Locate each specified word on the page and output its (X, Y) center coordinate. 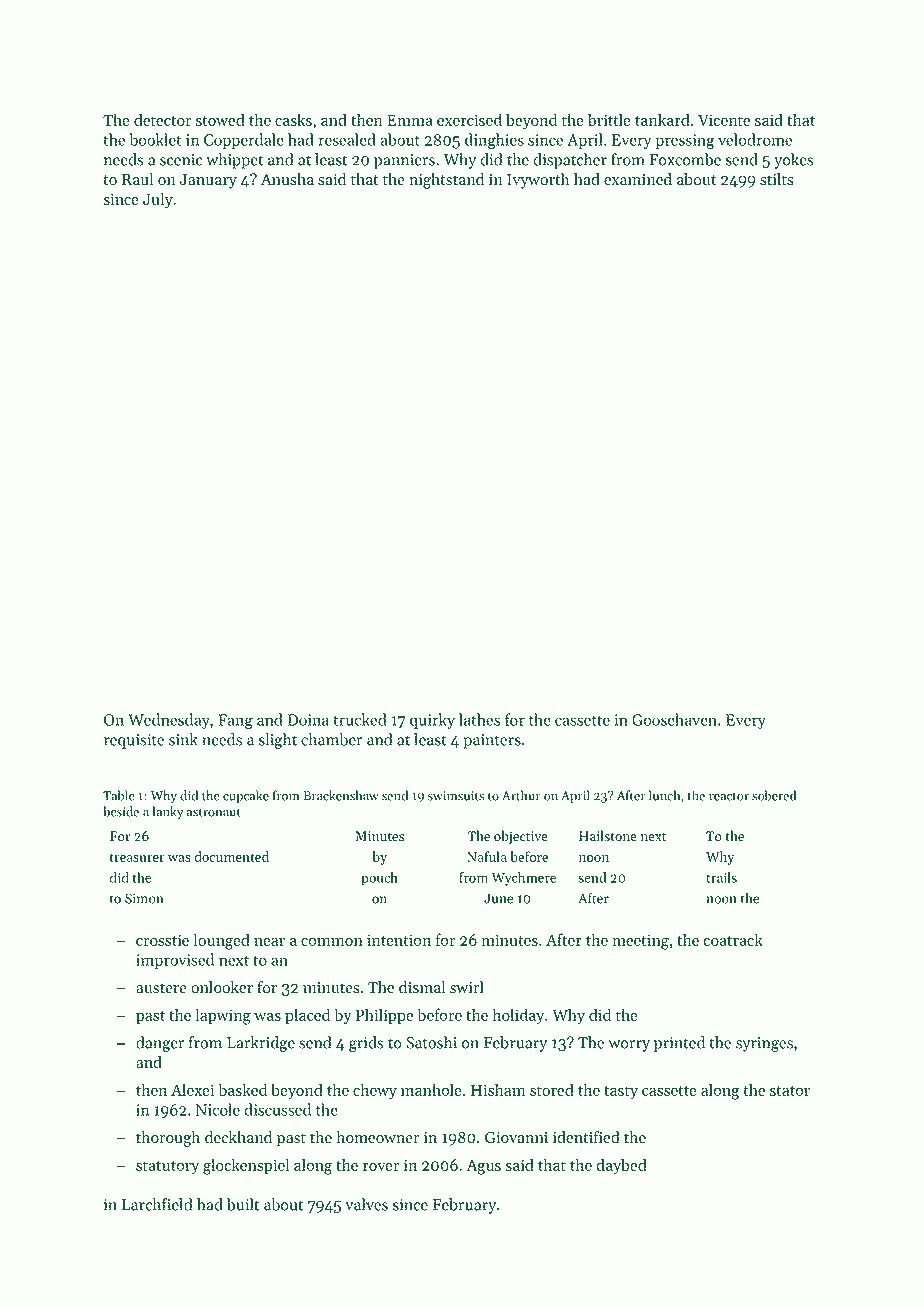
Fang (235, 722)
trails (721, 877)
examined (638, 179)
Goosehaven (674, 719)
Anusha (287, 179)
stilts (776, 179)
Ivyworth (538, 181)
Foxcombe (685, 159)
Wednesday (169, 721)
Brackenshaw (341, 795)
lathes (479, 719)
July (158, 200)
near (269, 941)
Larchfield (157, 1204)
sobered (774, 795)
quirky (432, 721)
